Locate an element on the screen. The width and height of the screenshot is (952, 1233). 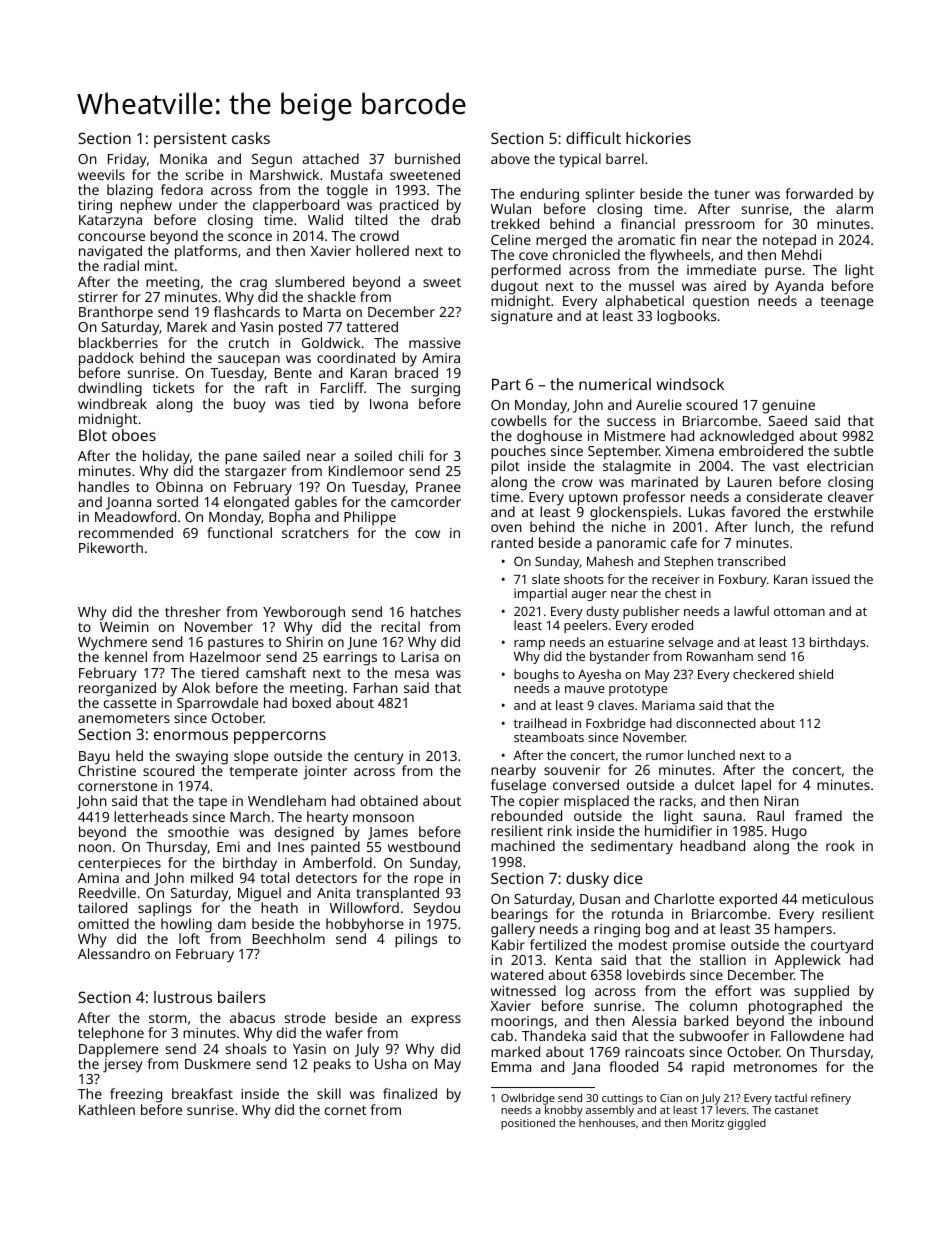
buoy is located at coordinates (250, 405).
